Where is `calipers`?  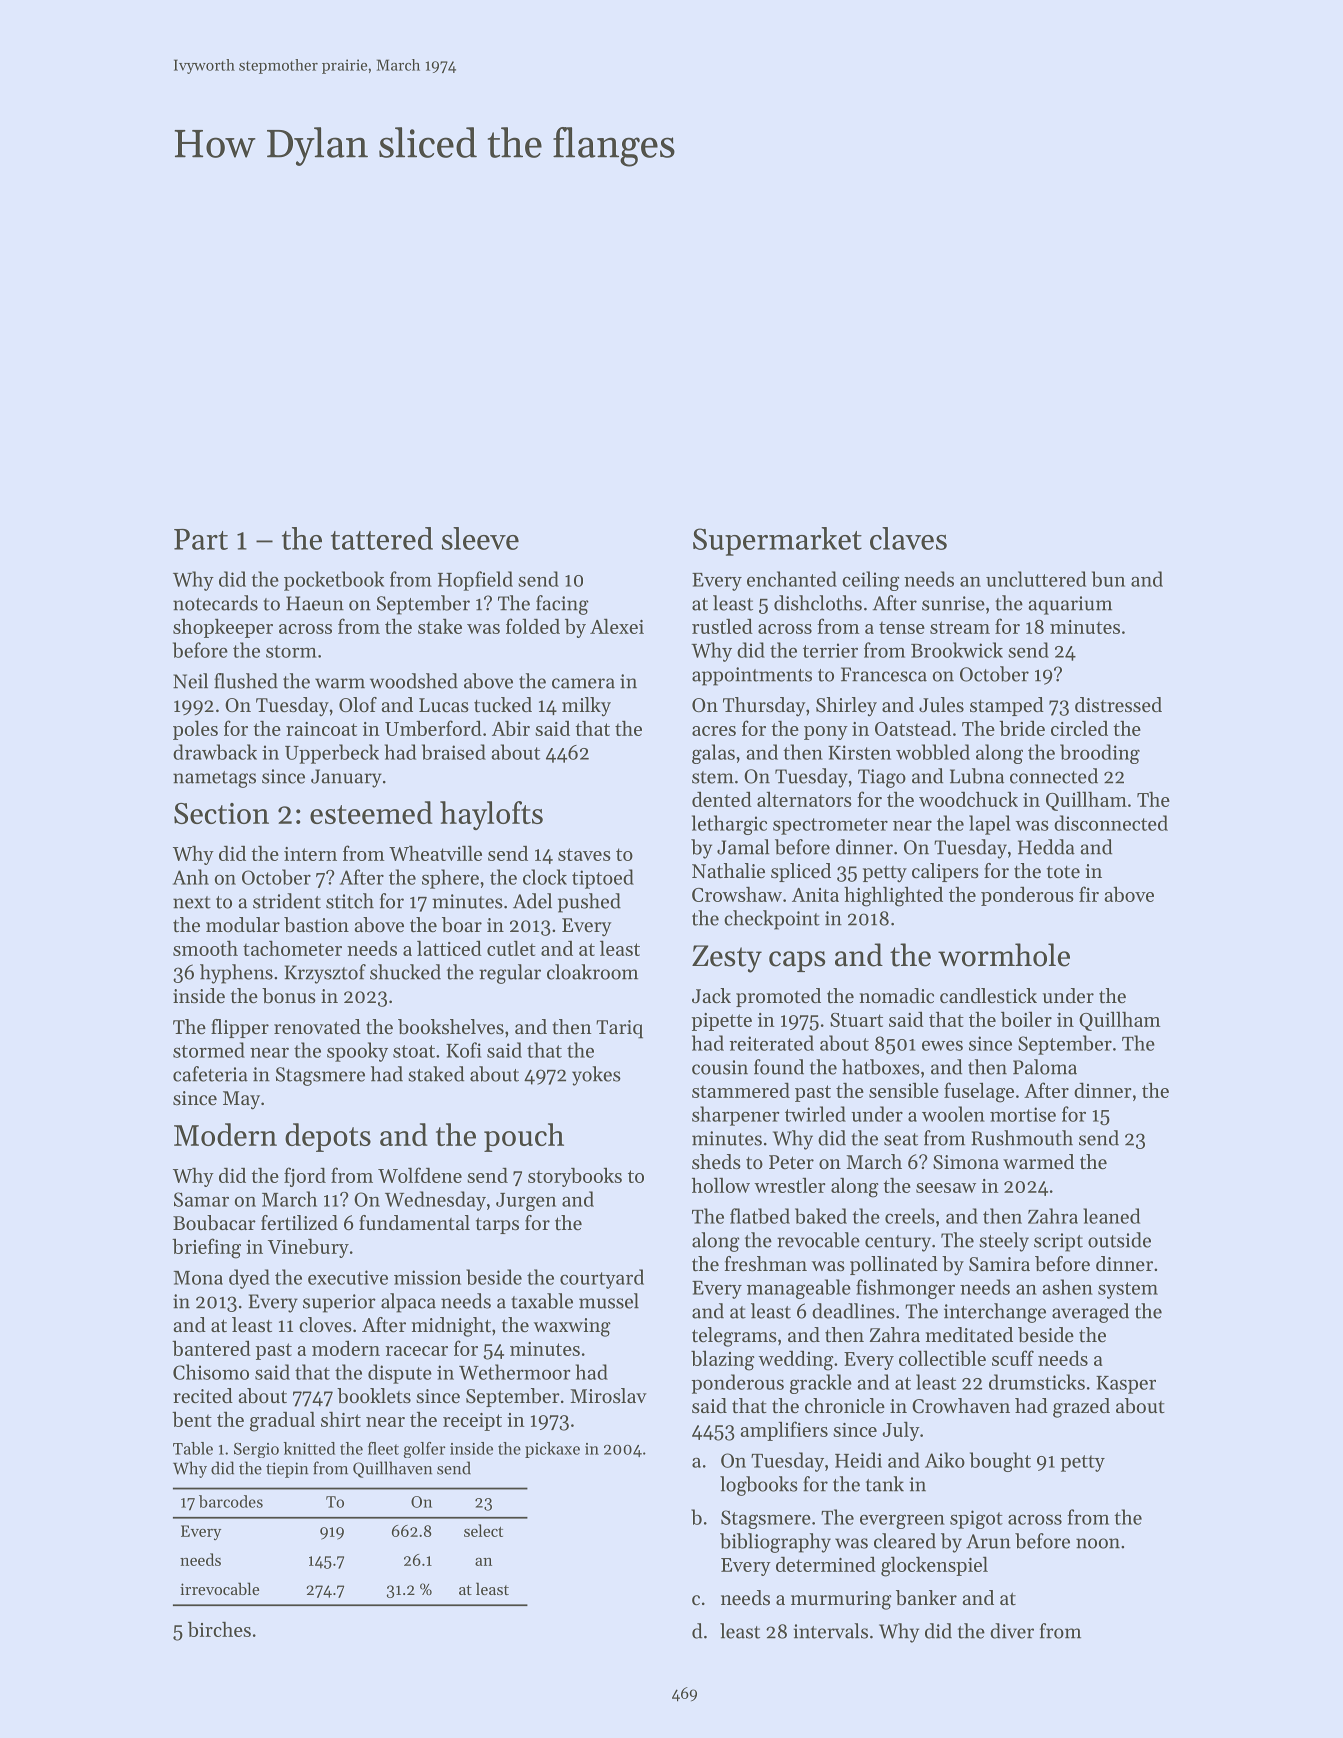
calipers is located at coordinates (945, 872).
